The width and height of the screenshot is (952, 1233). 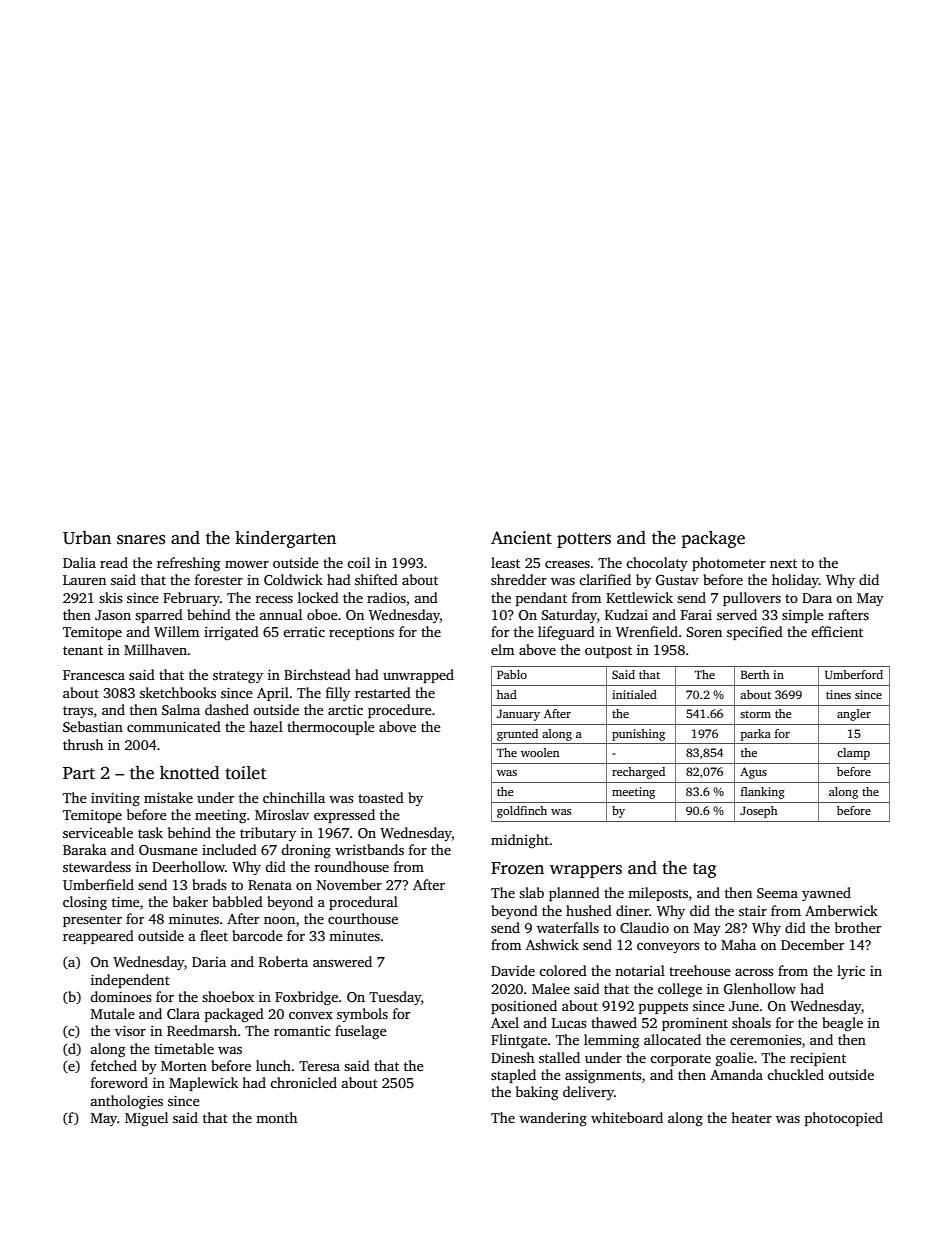 I want to click on Axel, so click(x=505, y=1022).
